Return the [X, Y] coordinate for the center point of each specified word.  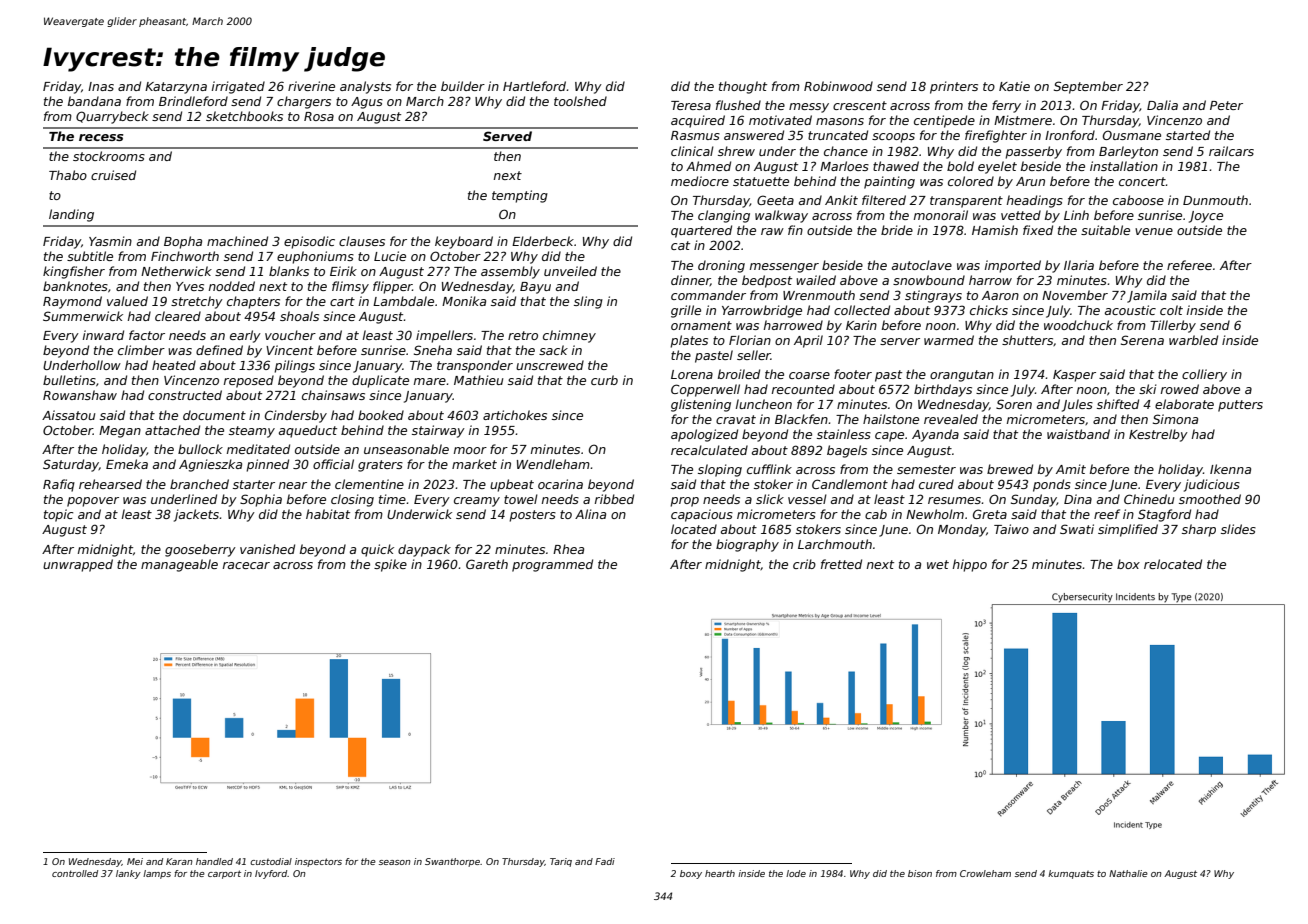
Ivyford [271, 874]
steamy [252, 432]
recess [101, 137]
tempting [520, 196]
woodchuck [1078, 325]
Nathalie [1128, 873]
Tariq [561, 862]
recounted [803, 389]
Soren [1014, 404]
